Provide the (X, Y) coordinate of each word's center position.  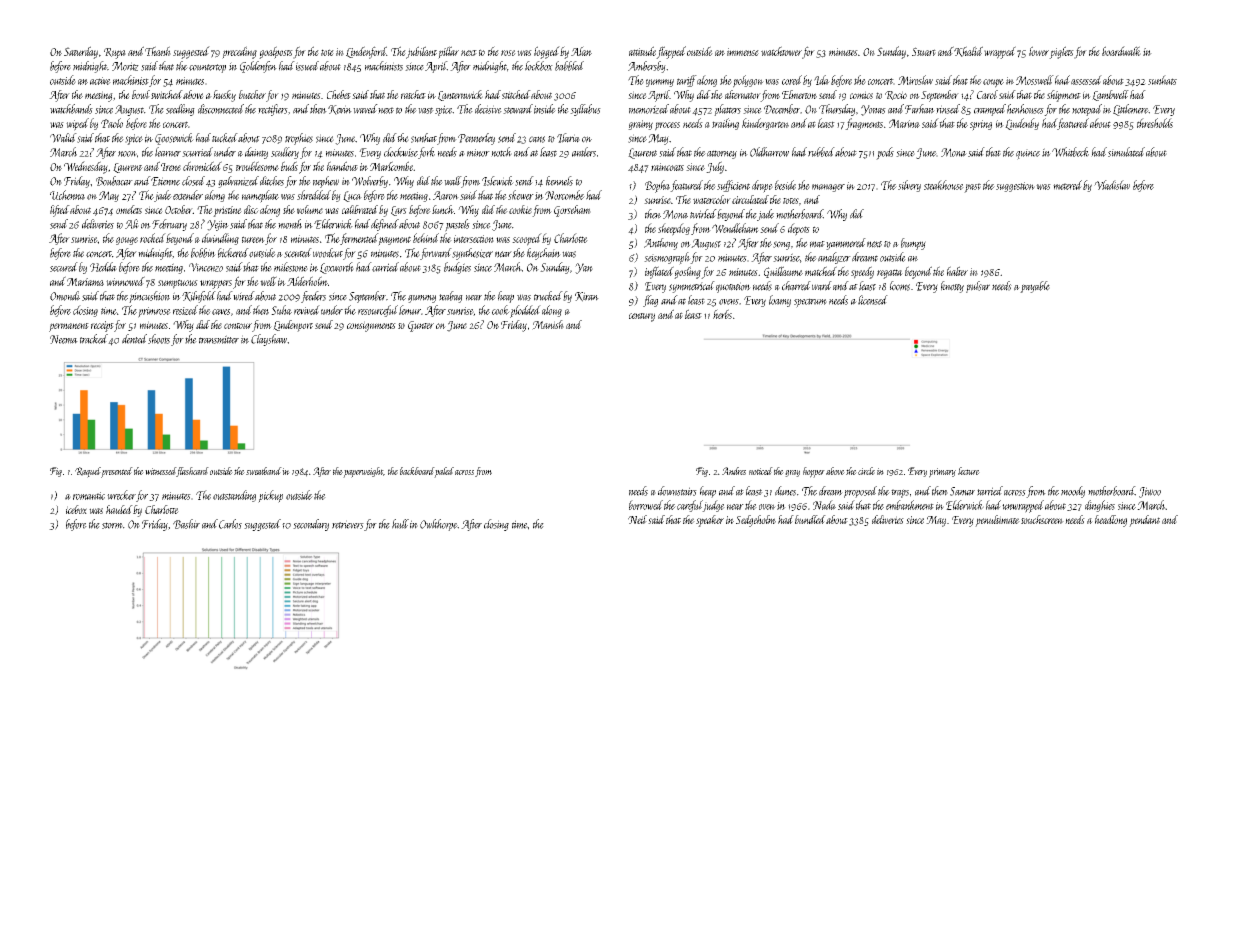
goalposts (276, 52)
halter (957, 271)
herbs (722, 314)
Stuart (924, 51)
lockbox (539, 66)
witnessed (160, 471)
